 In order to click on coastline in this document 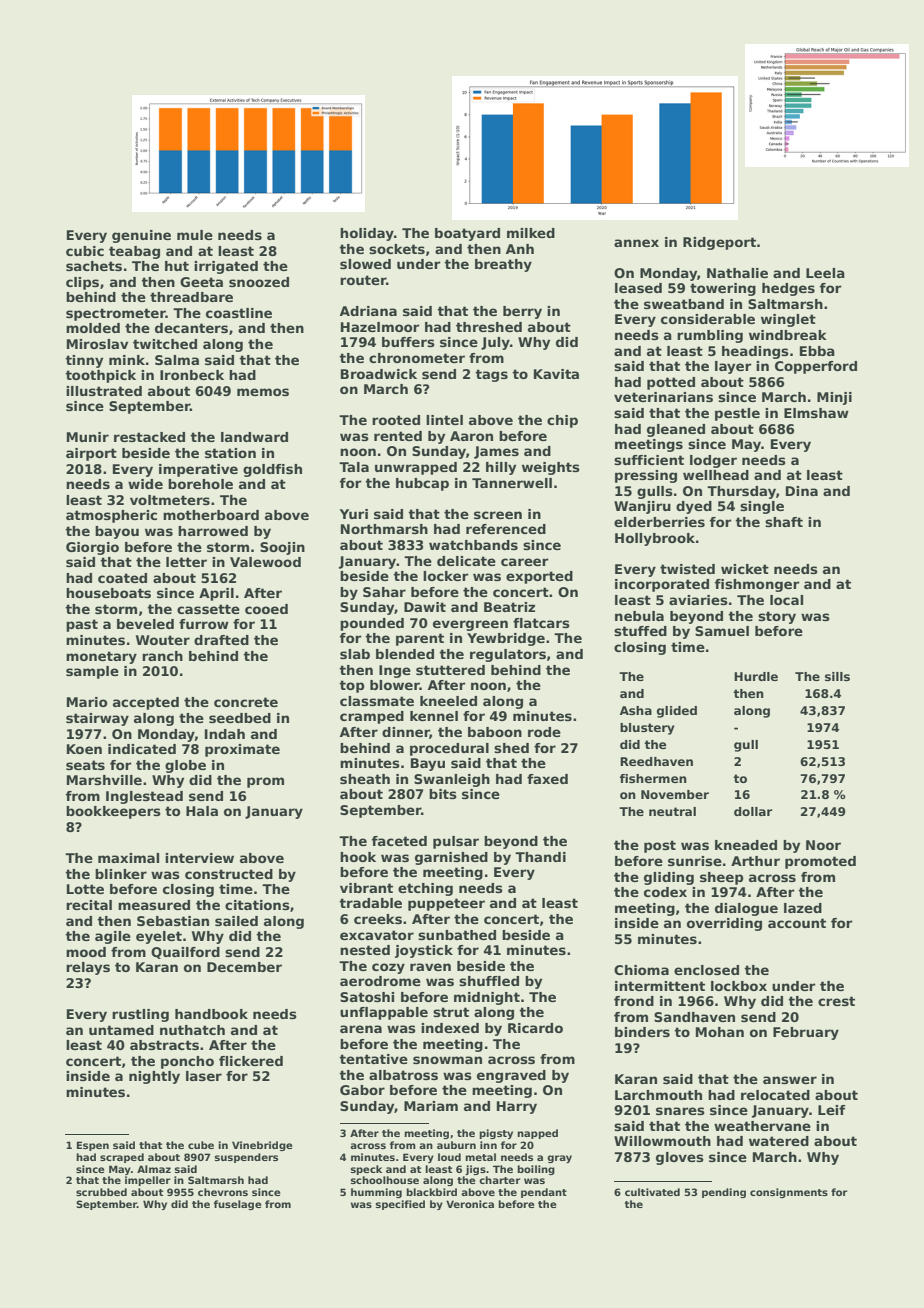, I will do `click(239, 313)`.
